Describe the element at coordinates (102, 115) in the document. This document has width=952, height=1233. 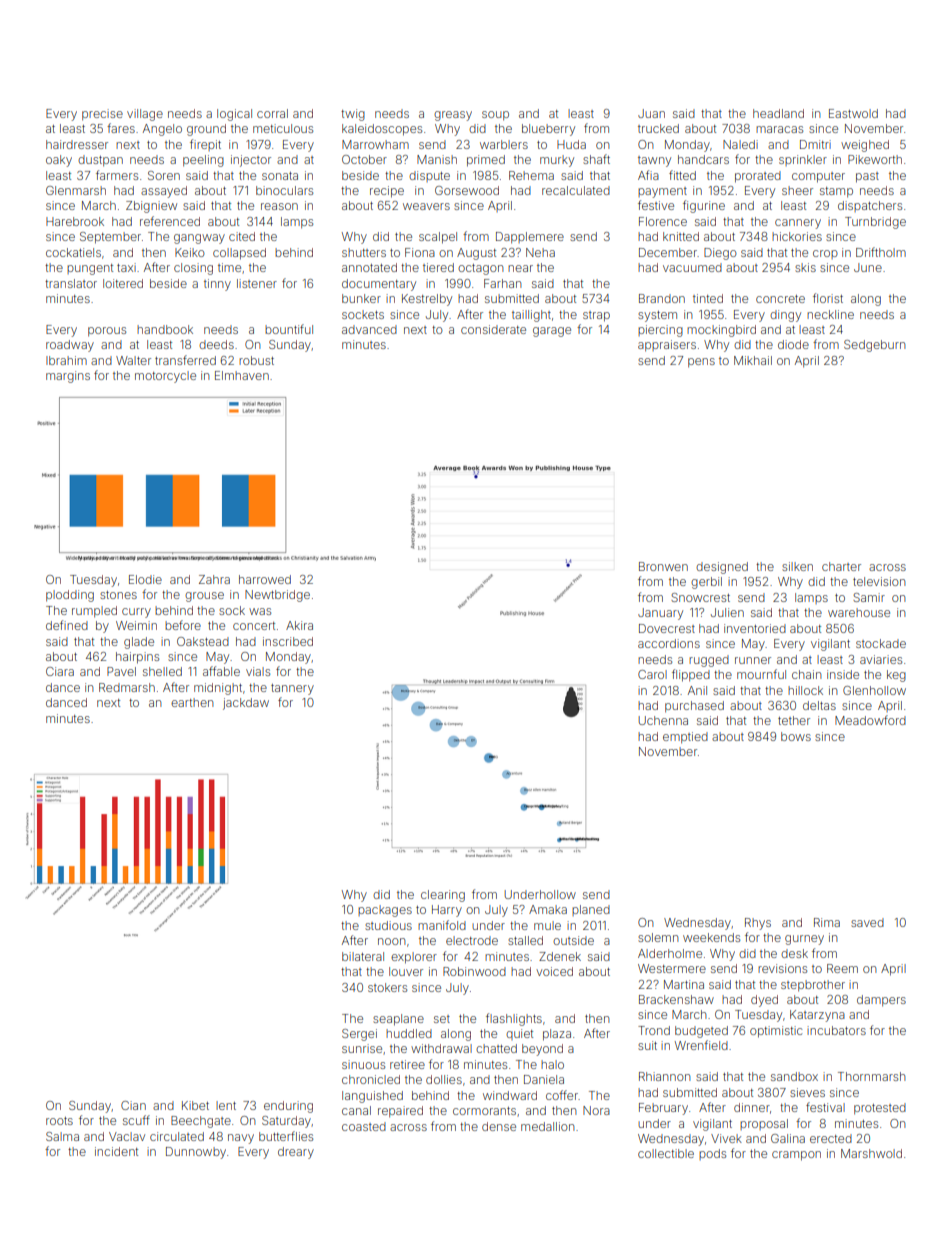
I see `precise` at that location.
